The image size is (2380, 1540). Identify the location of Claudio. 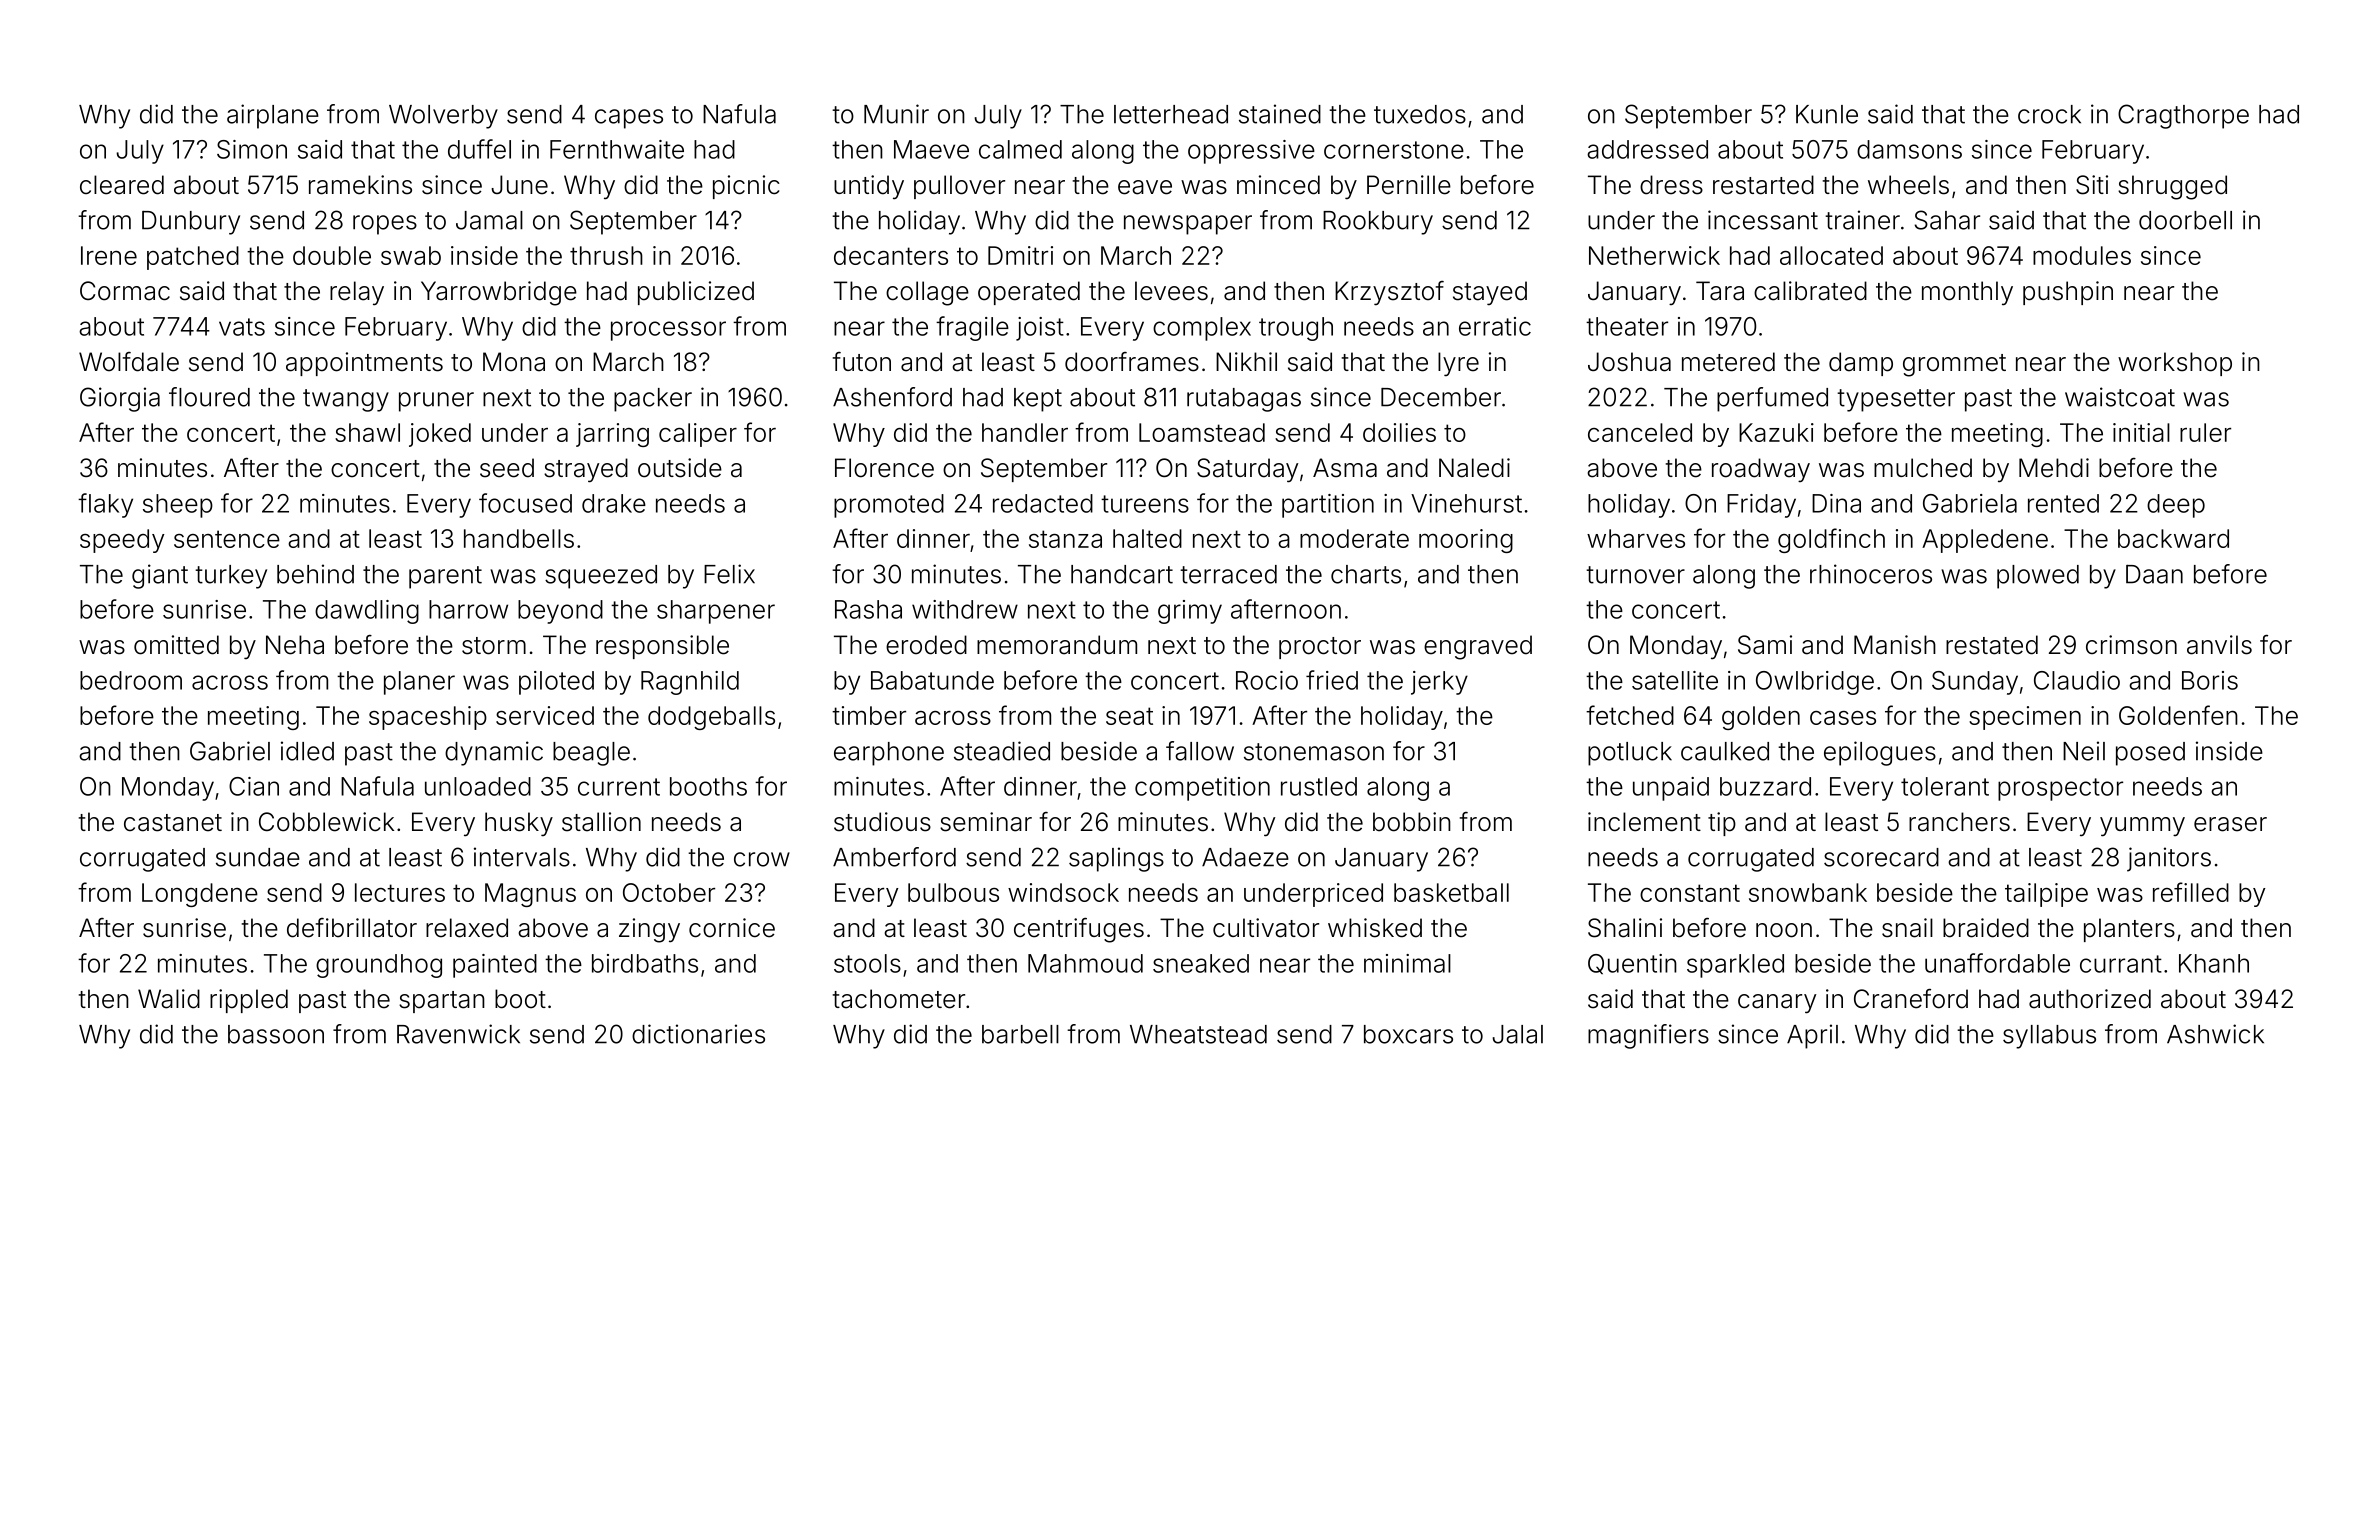
(2077, 680).
